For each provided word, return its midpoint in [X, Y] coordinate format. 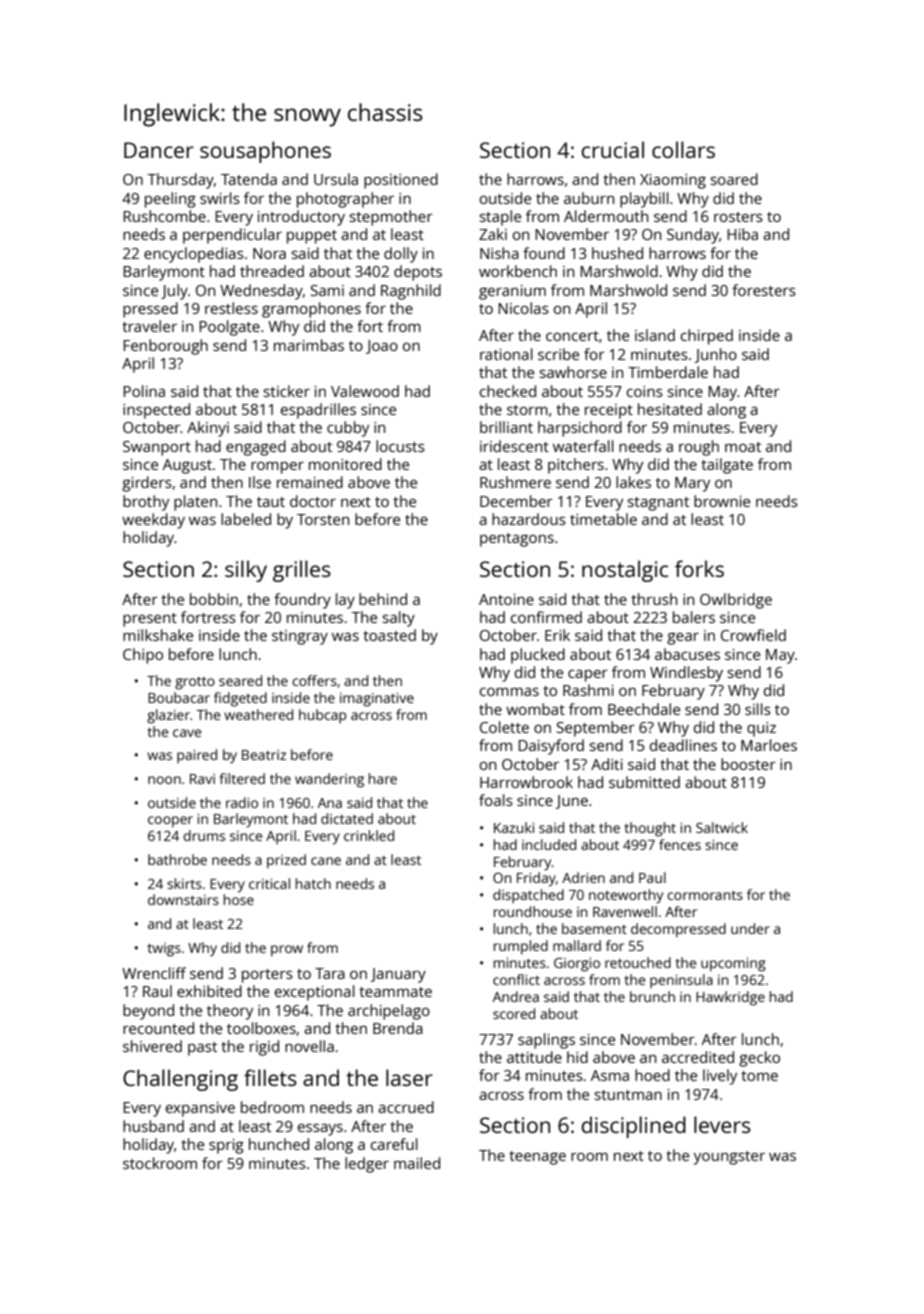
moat [743, 447]
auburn [589, 198]
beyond [148, 1012]
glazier [168, 716]
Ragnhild [411, 292]
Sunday [693, 236]
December [516, 501]
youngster [729, 1158]
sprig [226, 1146]
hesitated [670, 409]
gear [683, 638]
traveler [149, 326]
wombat [535, 709]
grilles [302, 571]
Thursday [180, 181]
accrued [406, 1107]
